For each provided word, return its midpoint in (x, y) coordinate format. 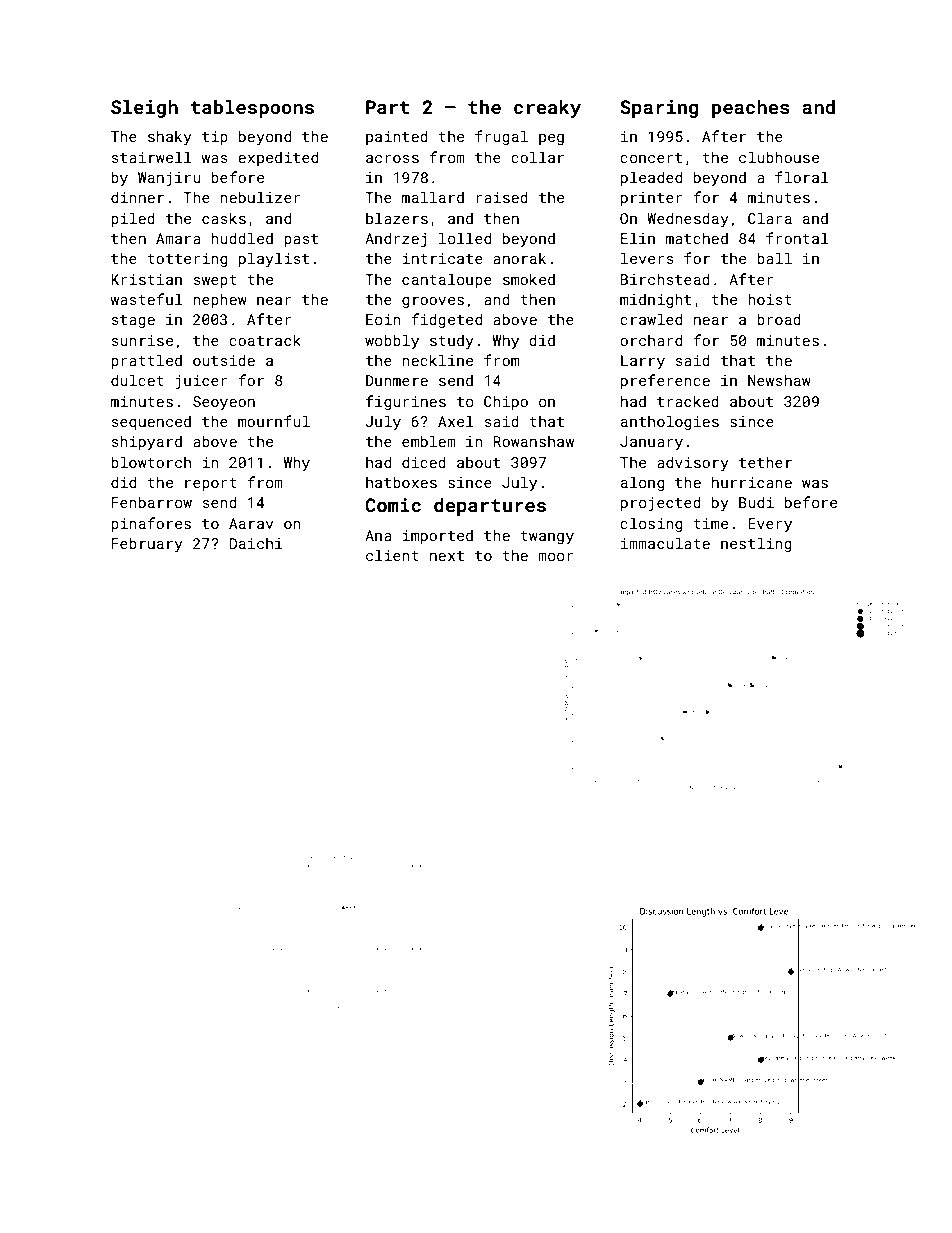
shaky (170, 137)
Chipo (506, 402)
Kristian (146, 279)
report (211, 484)
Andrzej (395, 240)
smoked (529, 279)
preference (665, 381)
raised (502, 197)
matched (697, 238)
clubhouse (779, 157)
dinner (137, 197)
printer (652, 199)
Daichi (256, 543)
